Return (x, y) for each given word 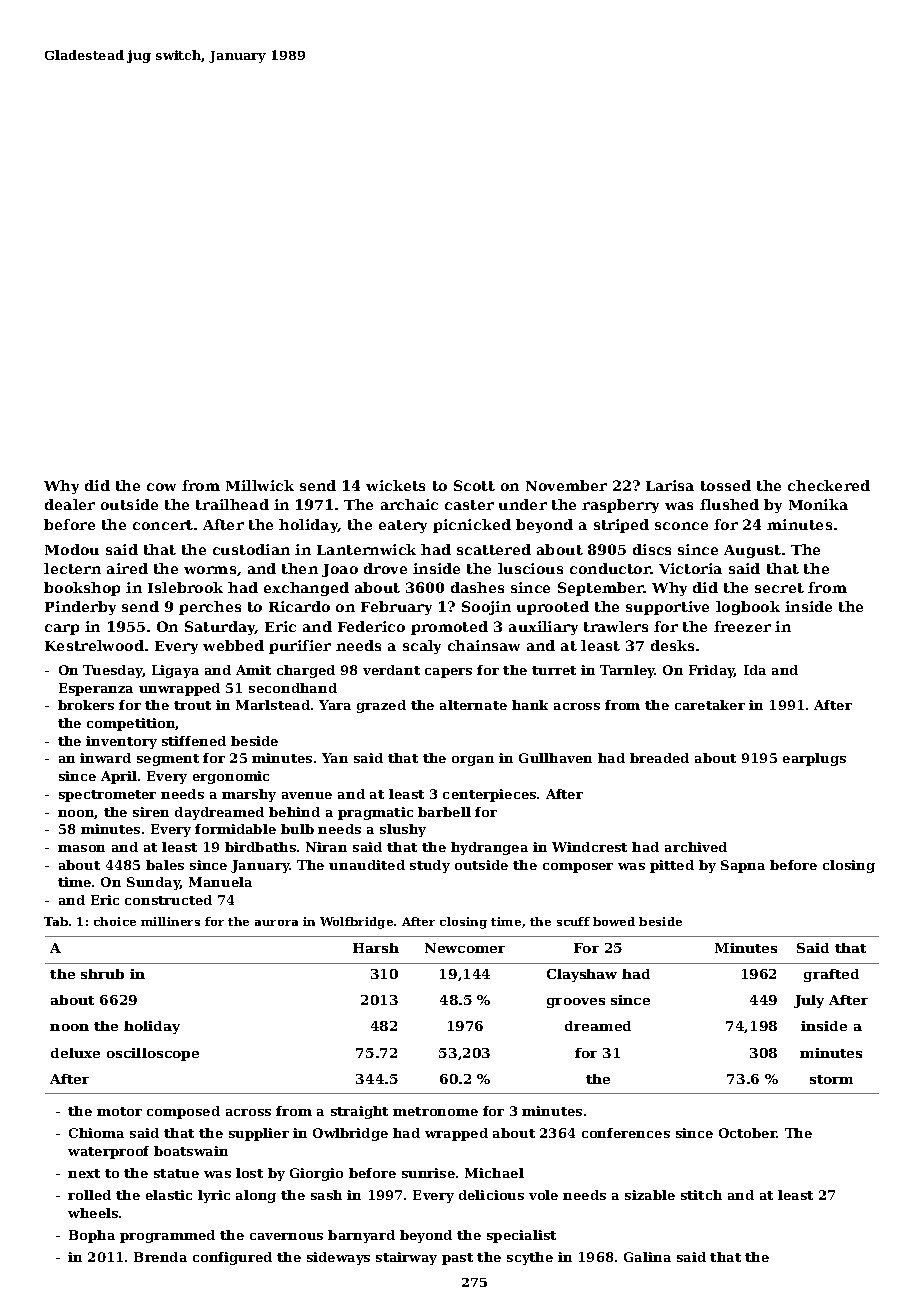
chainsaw (484, 645)
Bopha (92, 1236)
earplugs (814, 759)
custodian (251, 549)
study (430, 866)
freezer (742, 626)
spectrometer (107, 796)
